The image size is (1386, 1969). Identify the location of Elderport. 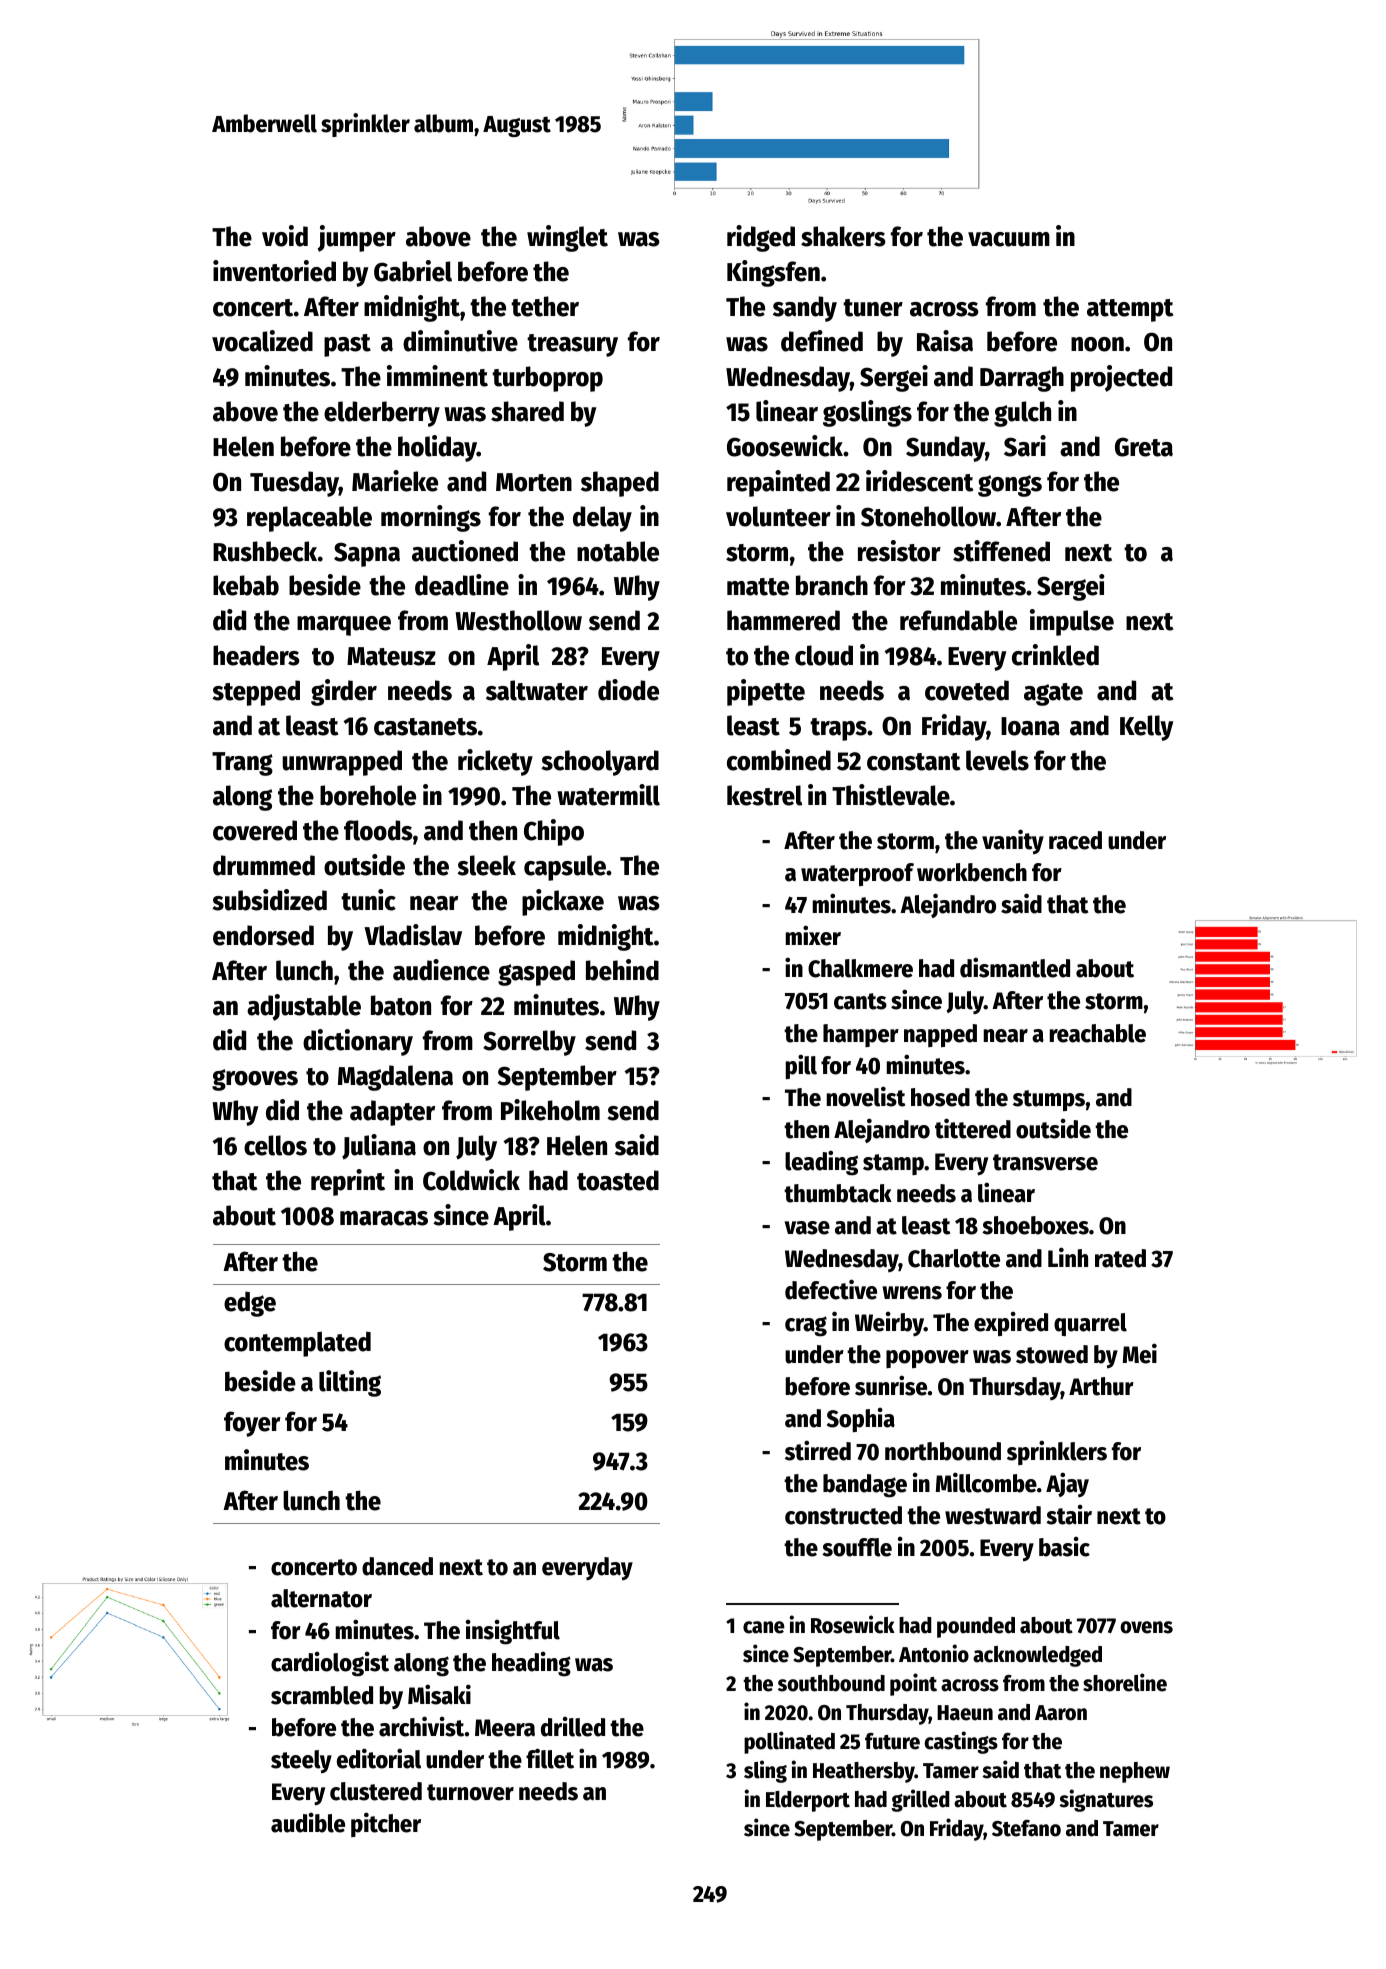
(808, 1801).
